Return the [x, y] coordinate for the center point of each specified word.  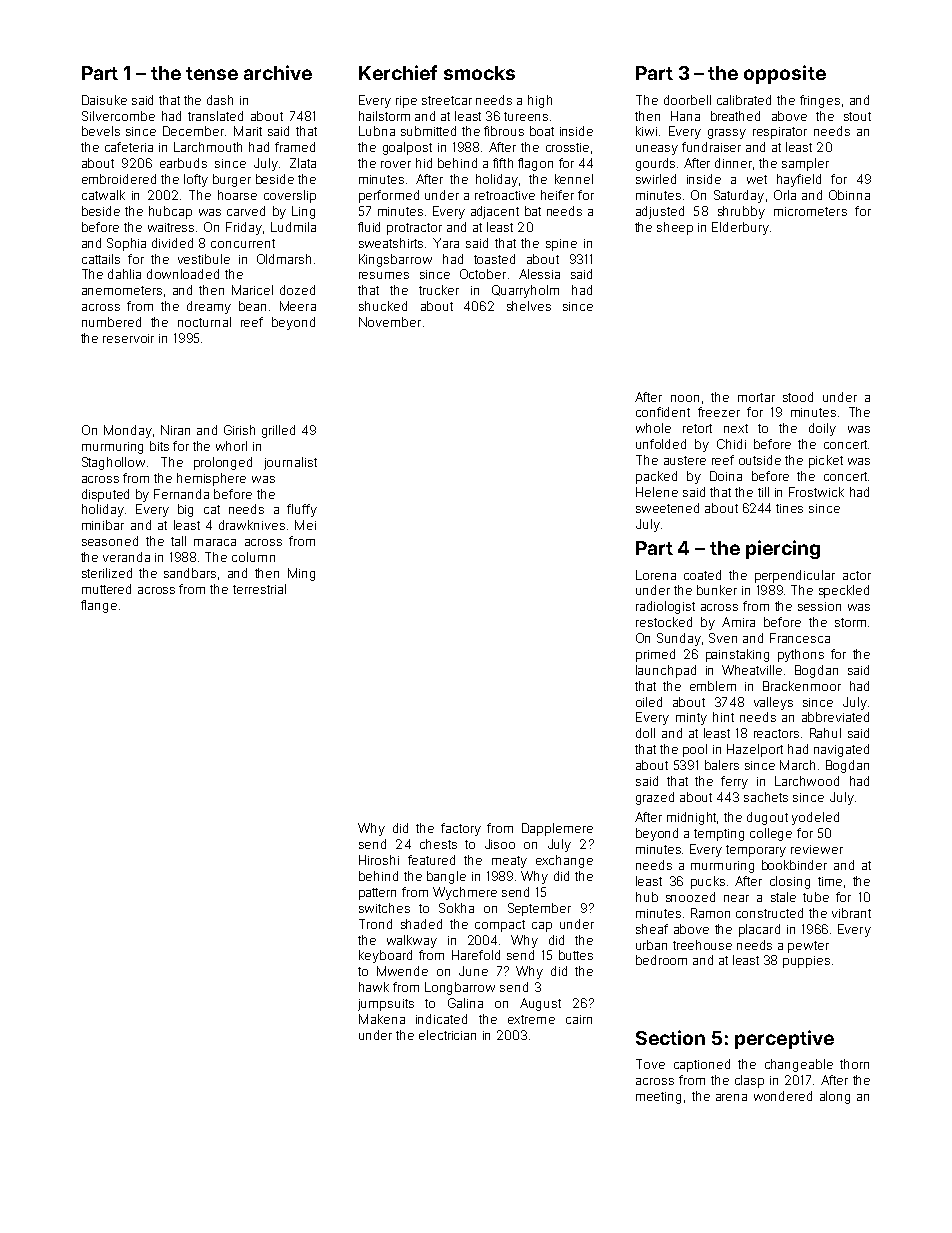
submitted [428, 131]
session [819, 606]
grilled [278, 431]
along [835, 1097]
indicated [441, 1019]
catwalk [103, 195]
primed [655, 655]
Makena [382, 1019]
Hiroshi [379, 860]
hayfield [799, 180]
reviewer [817, 849]
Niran [175, 430]
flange [99, 606]
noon [685, 398]
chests [438, 844]
